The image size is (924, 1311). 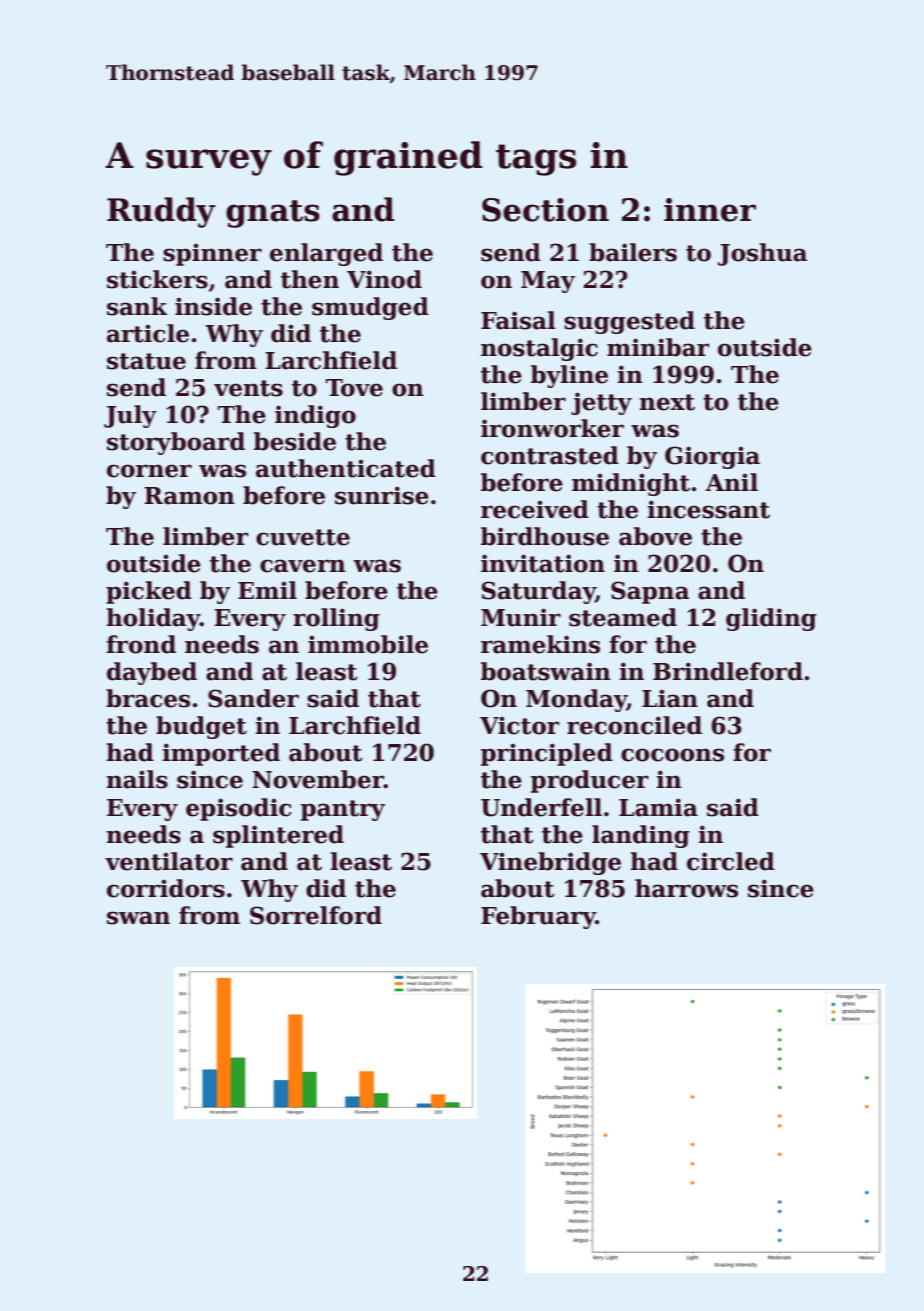 What do you see at coordinates (641, 836) in the document?
I see `landing` at bounding box center [641, 836].
